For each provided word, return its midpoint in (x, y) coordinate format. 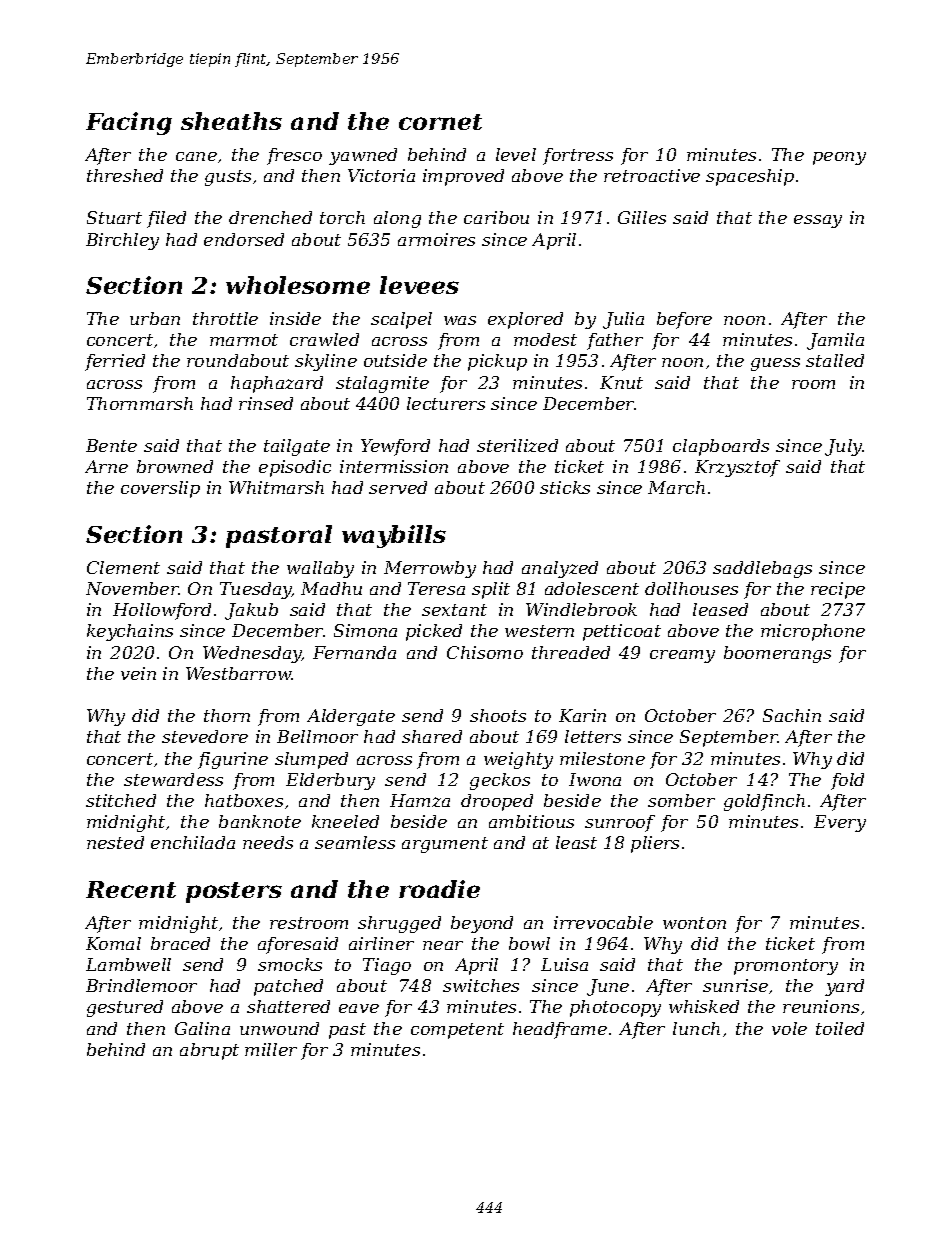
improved (463, 177)
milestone (602, 758)
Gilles (642, 217)
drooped (497, 802)
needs (268, 842)
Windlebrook (581, 609)
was (460, 320)
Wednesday (252, 654)
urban (155, 318)
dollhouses (691, 588)
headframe (560, 1030)
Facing (129, 123)
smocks (290, 964)
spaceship (750, 177)
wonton (694, 923)
